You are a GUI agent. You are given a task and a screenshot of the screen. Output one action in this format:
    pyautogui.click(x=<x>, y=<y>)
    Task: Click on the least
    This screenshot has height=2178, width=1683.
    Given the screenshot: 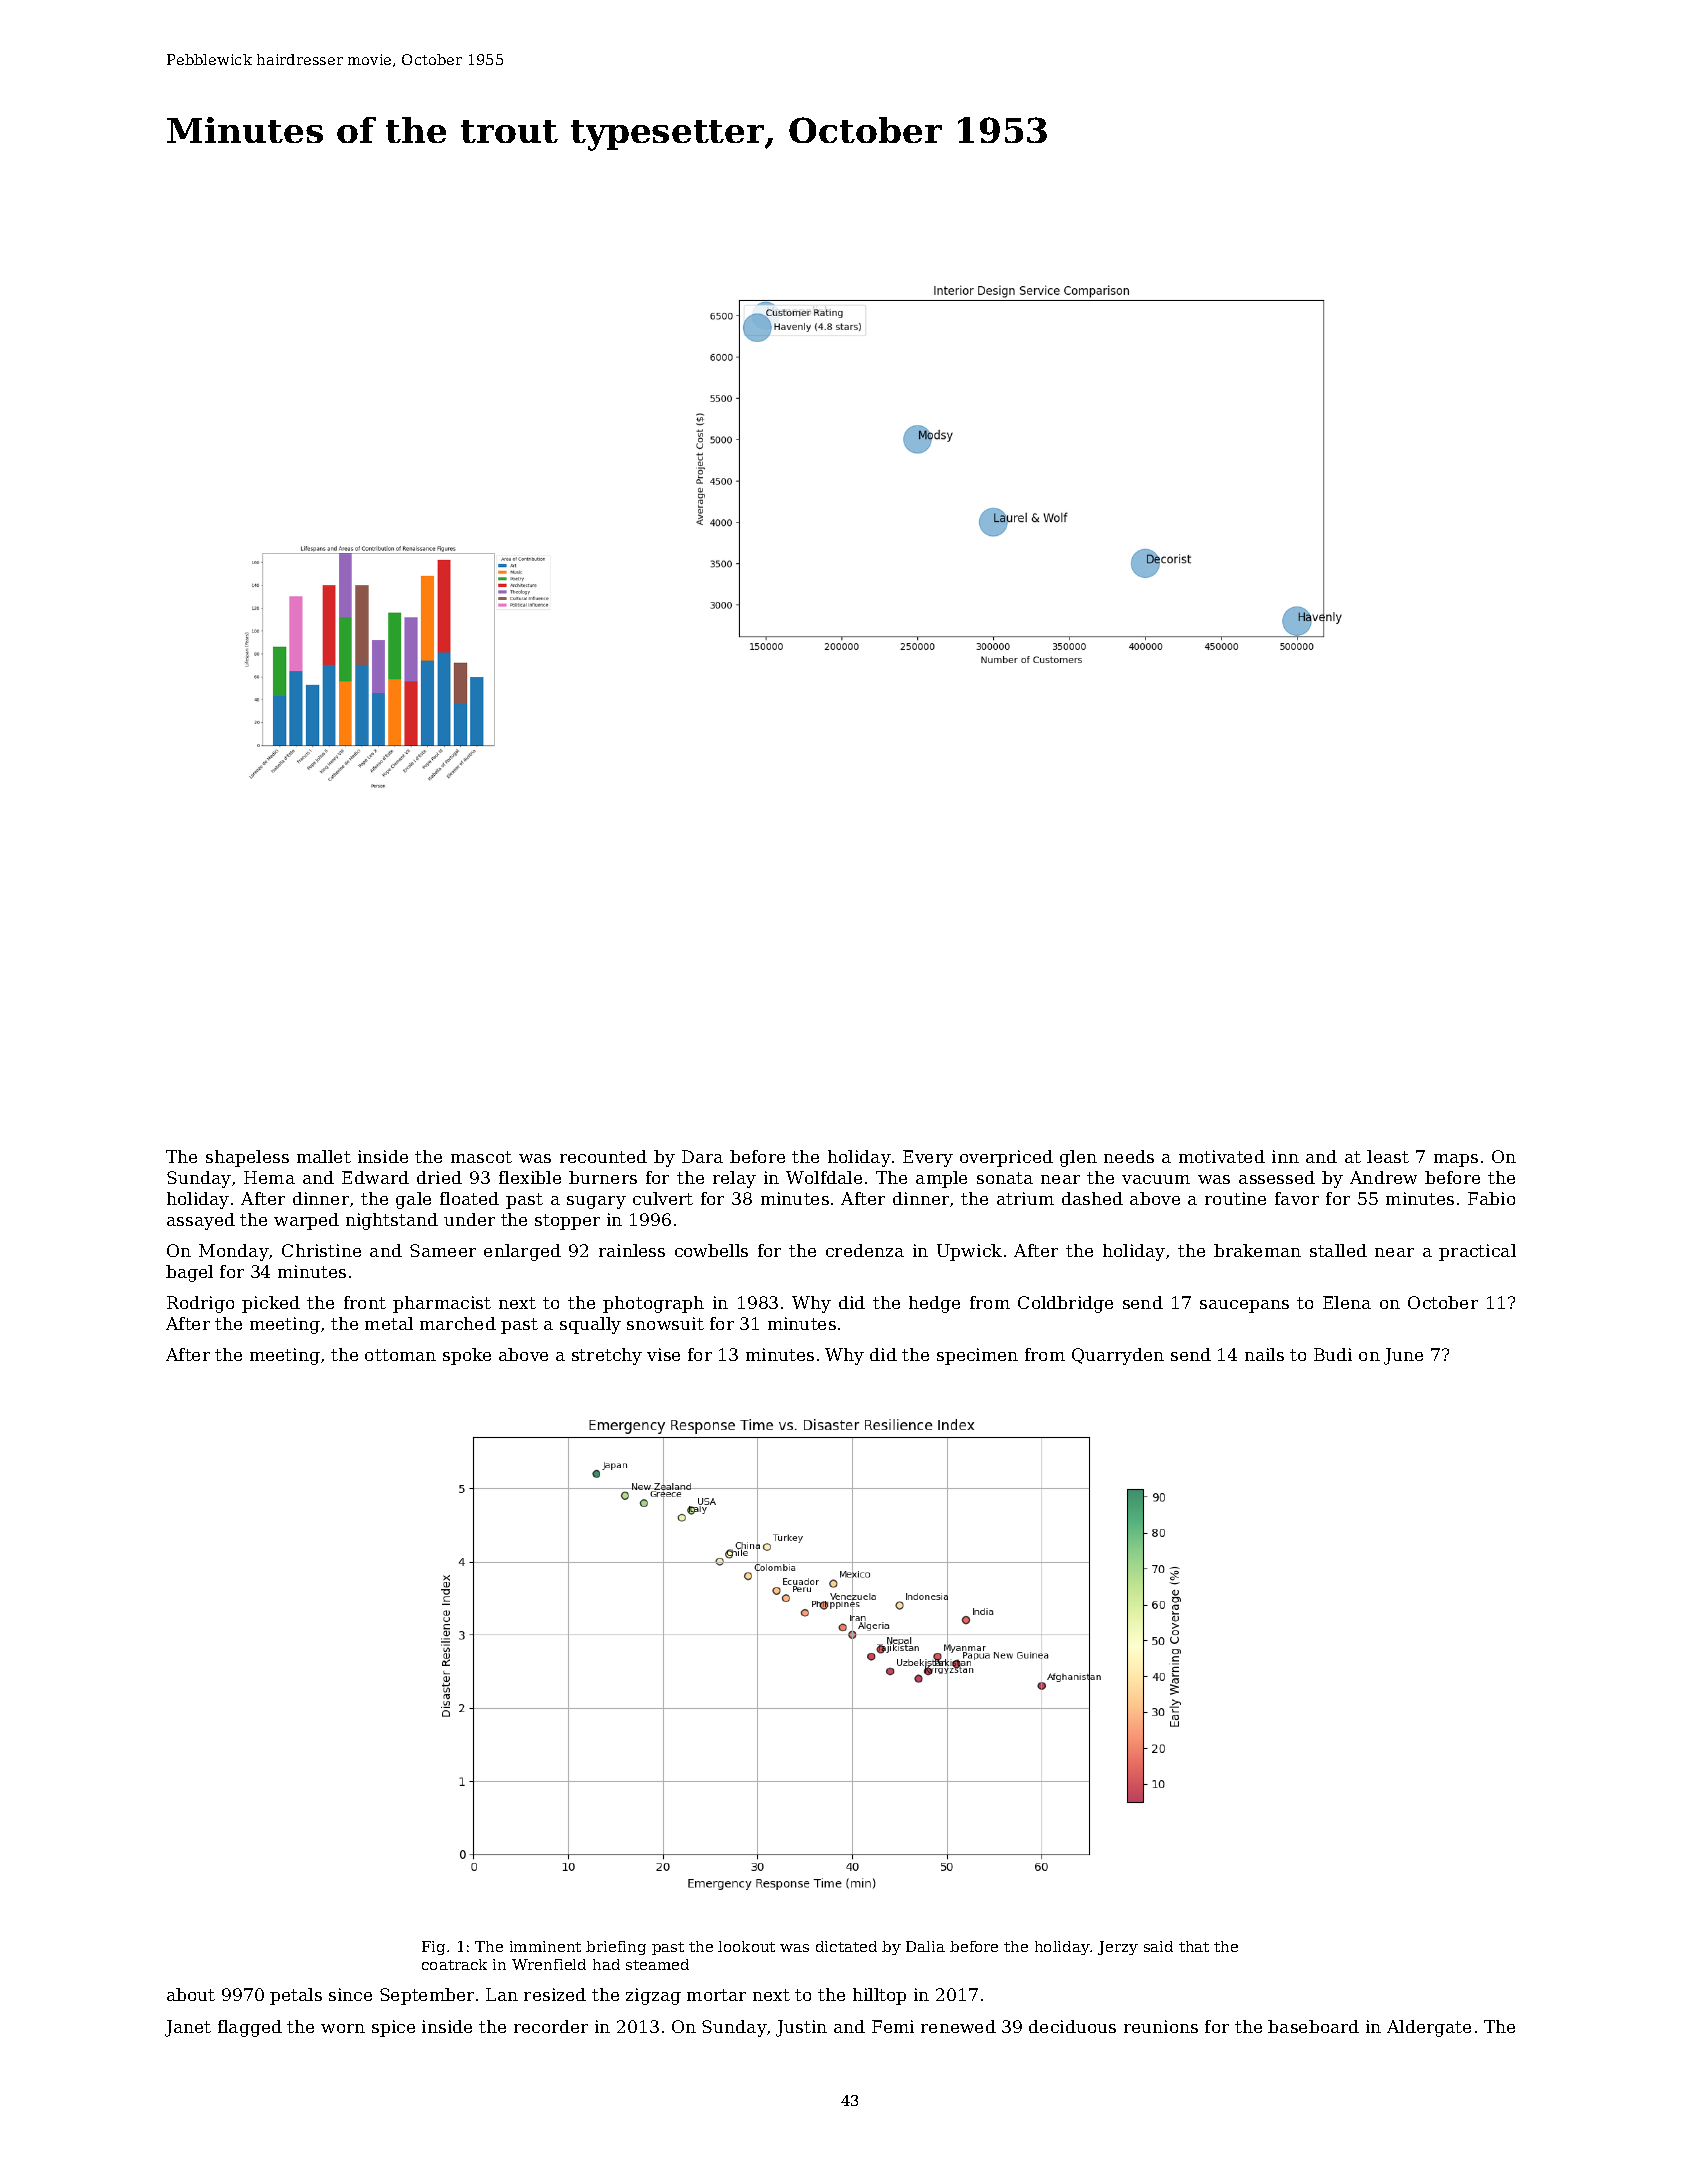 What is the action you would take?
    pyautogui.click(x=1388, y=1156)
